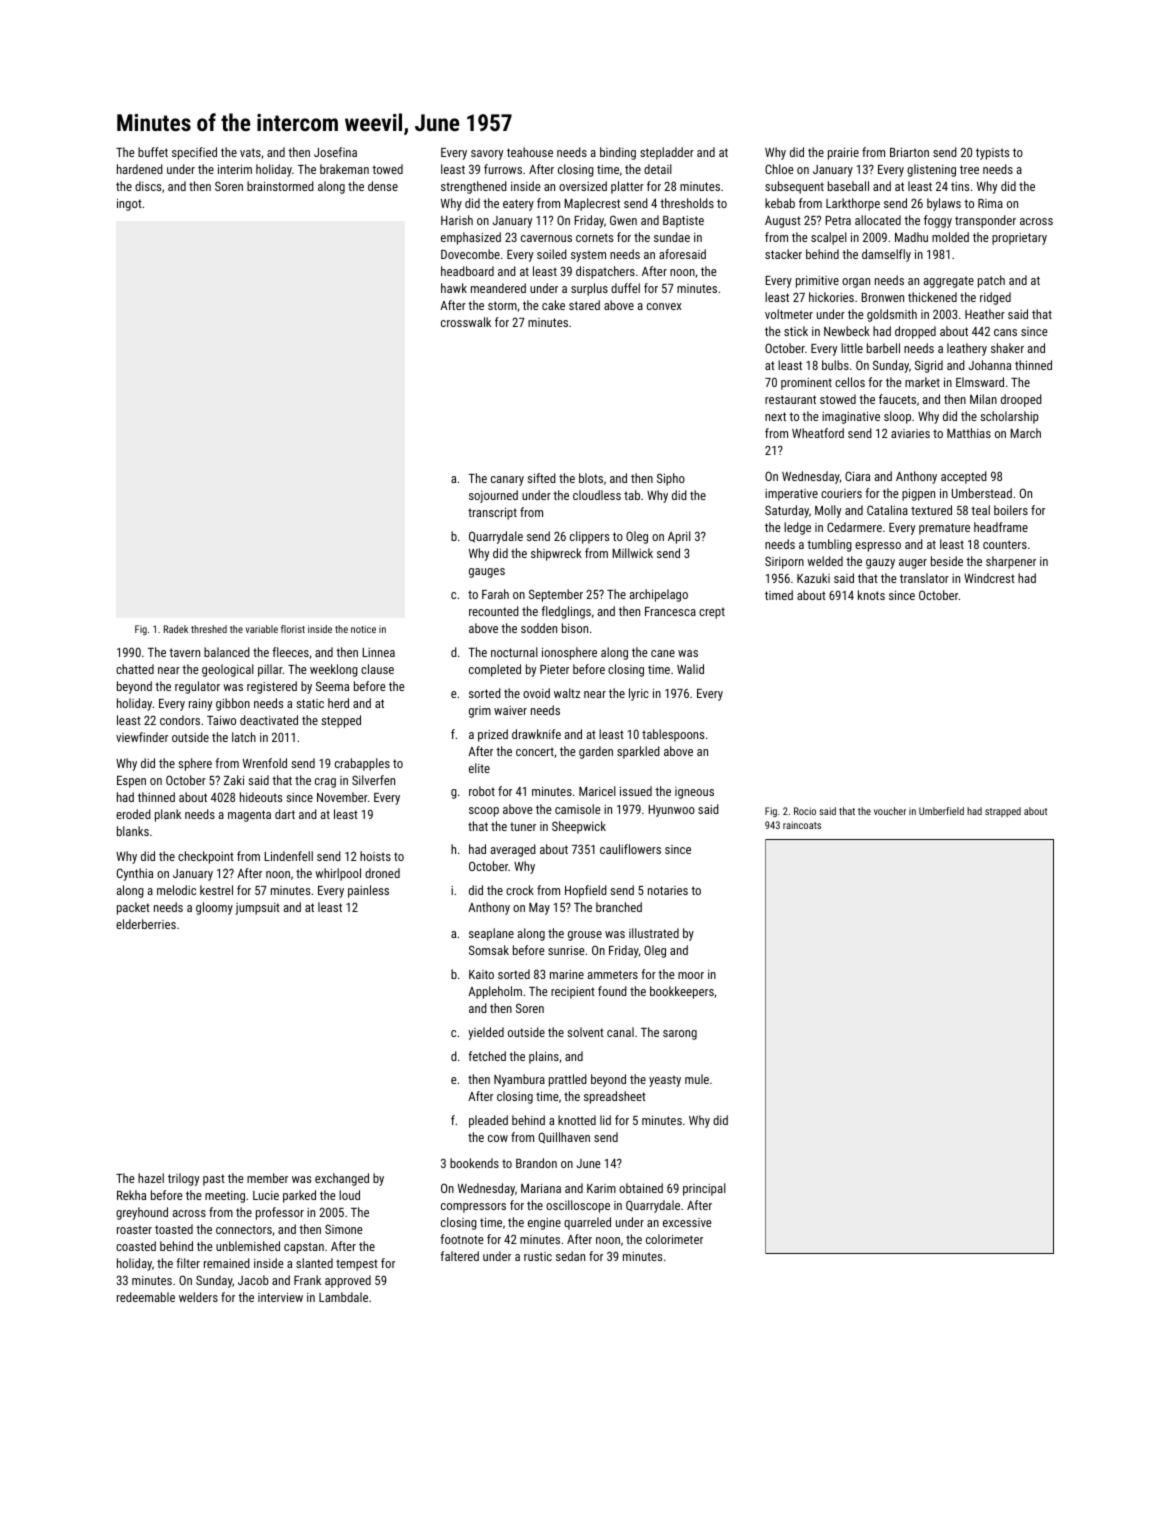  Describe the element at coordinates (704, 1189) in the screenshot. I see `principal` at that location.
